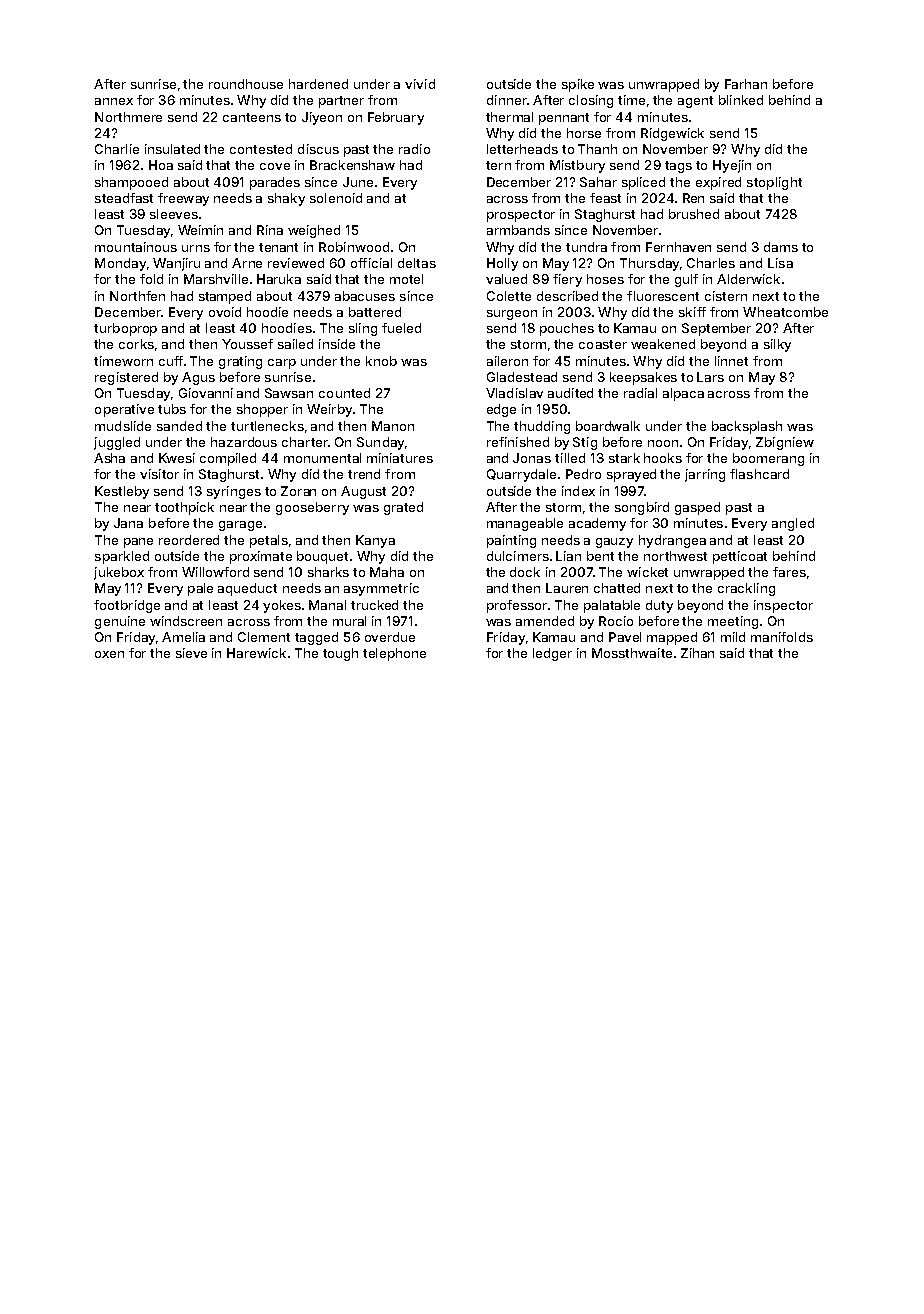 This document has height=1314, width=924. I want to click on roundhouse, so click(246, 84).
